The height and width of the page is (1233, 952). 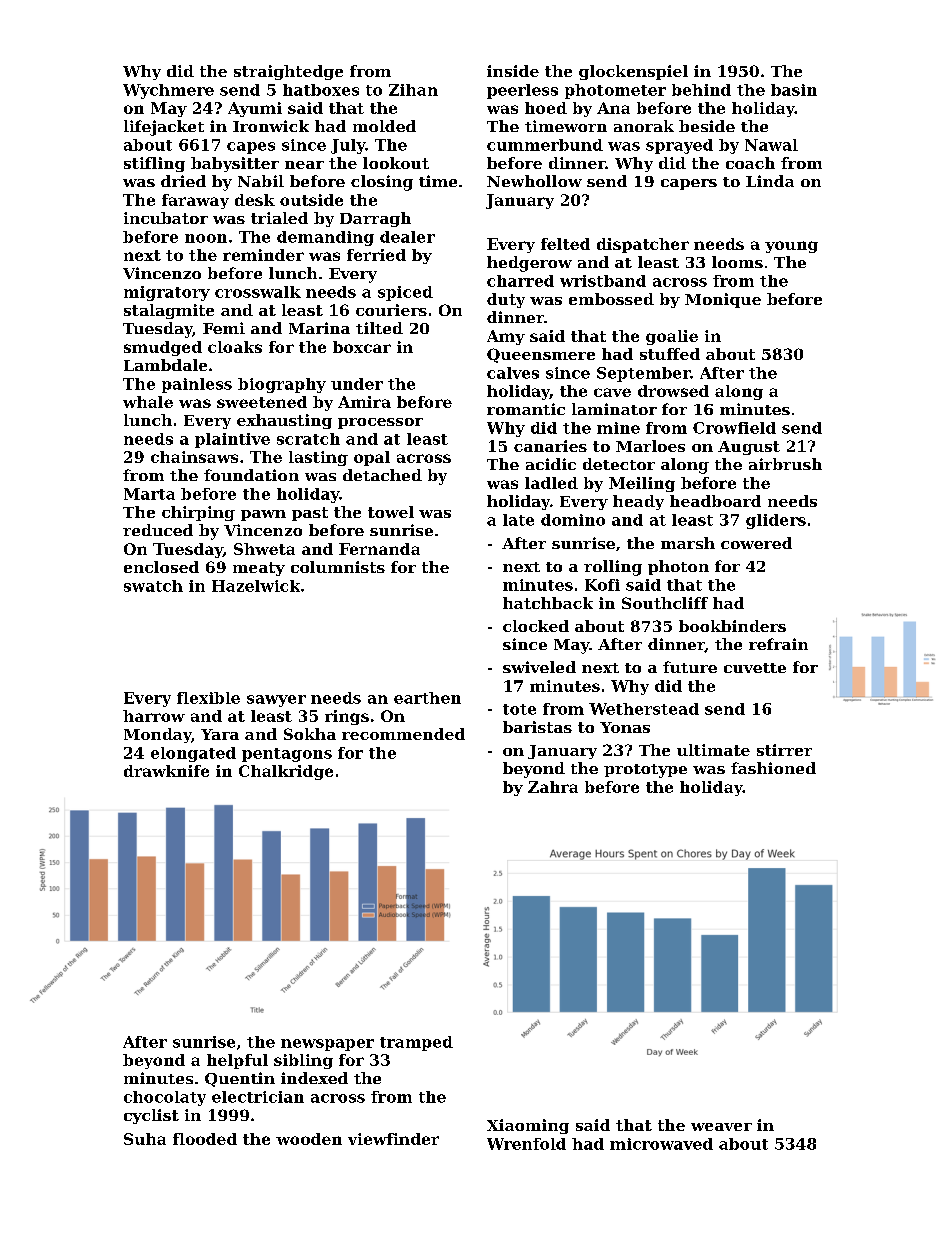 What do you see at coordinates (513, 71) in the page?
I see `inside` at bounding box center [513, 71].
